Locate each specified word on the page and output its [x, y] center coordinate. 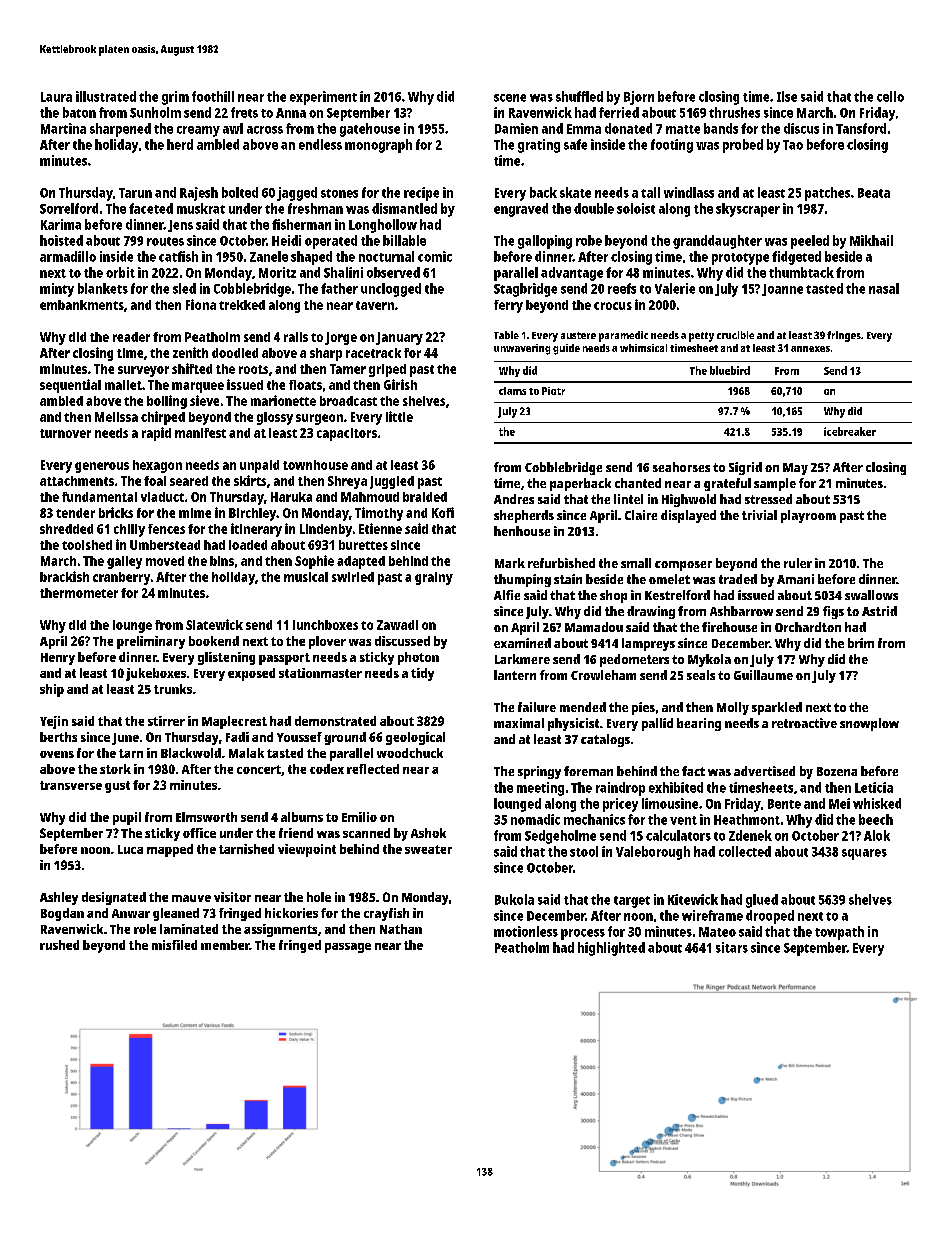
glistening [226, 658]
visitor [232, 897]
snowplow [869, 724]
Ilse [787, 96]
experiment [323, 98]
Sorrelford [69, 208]
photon [418, 658]
